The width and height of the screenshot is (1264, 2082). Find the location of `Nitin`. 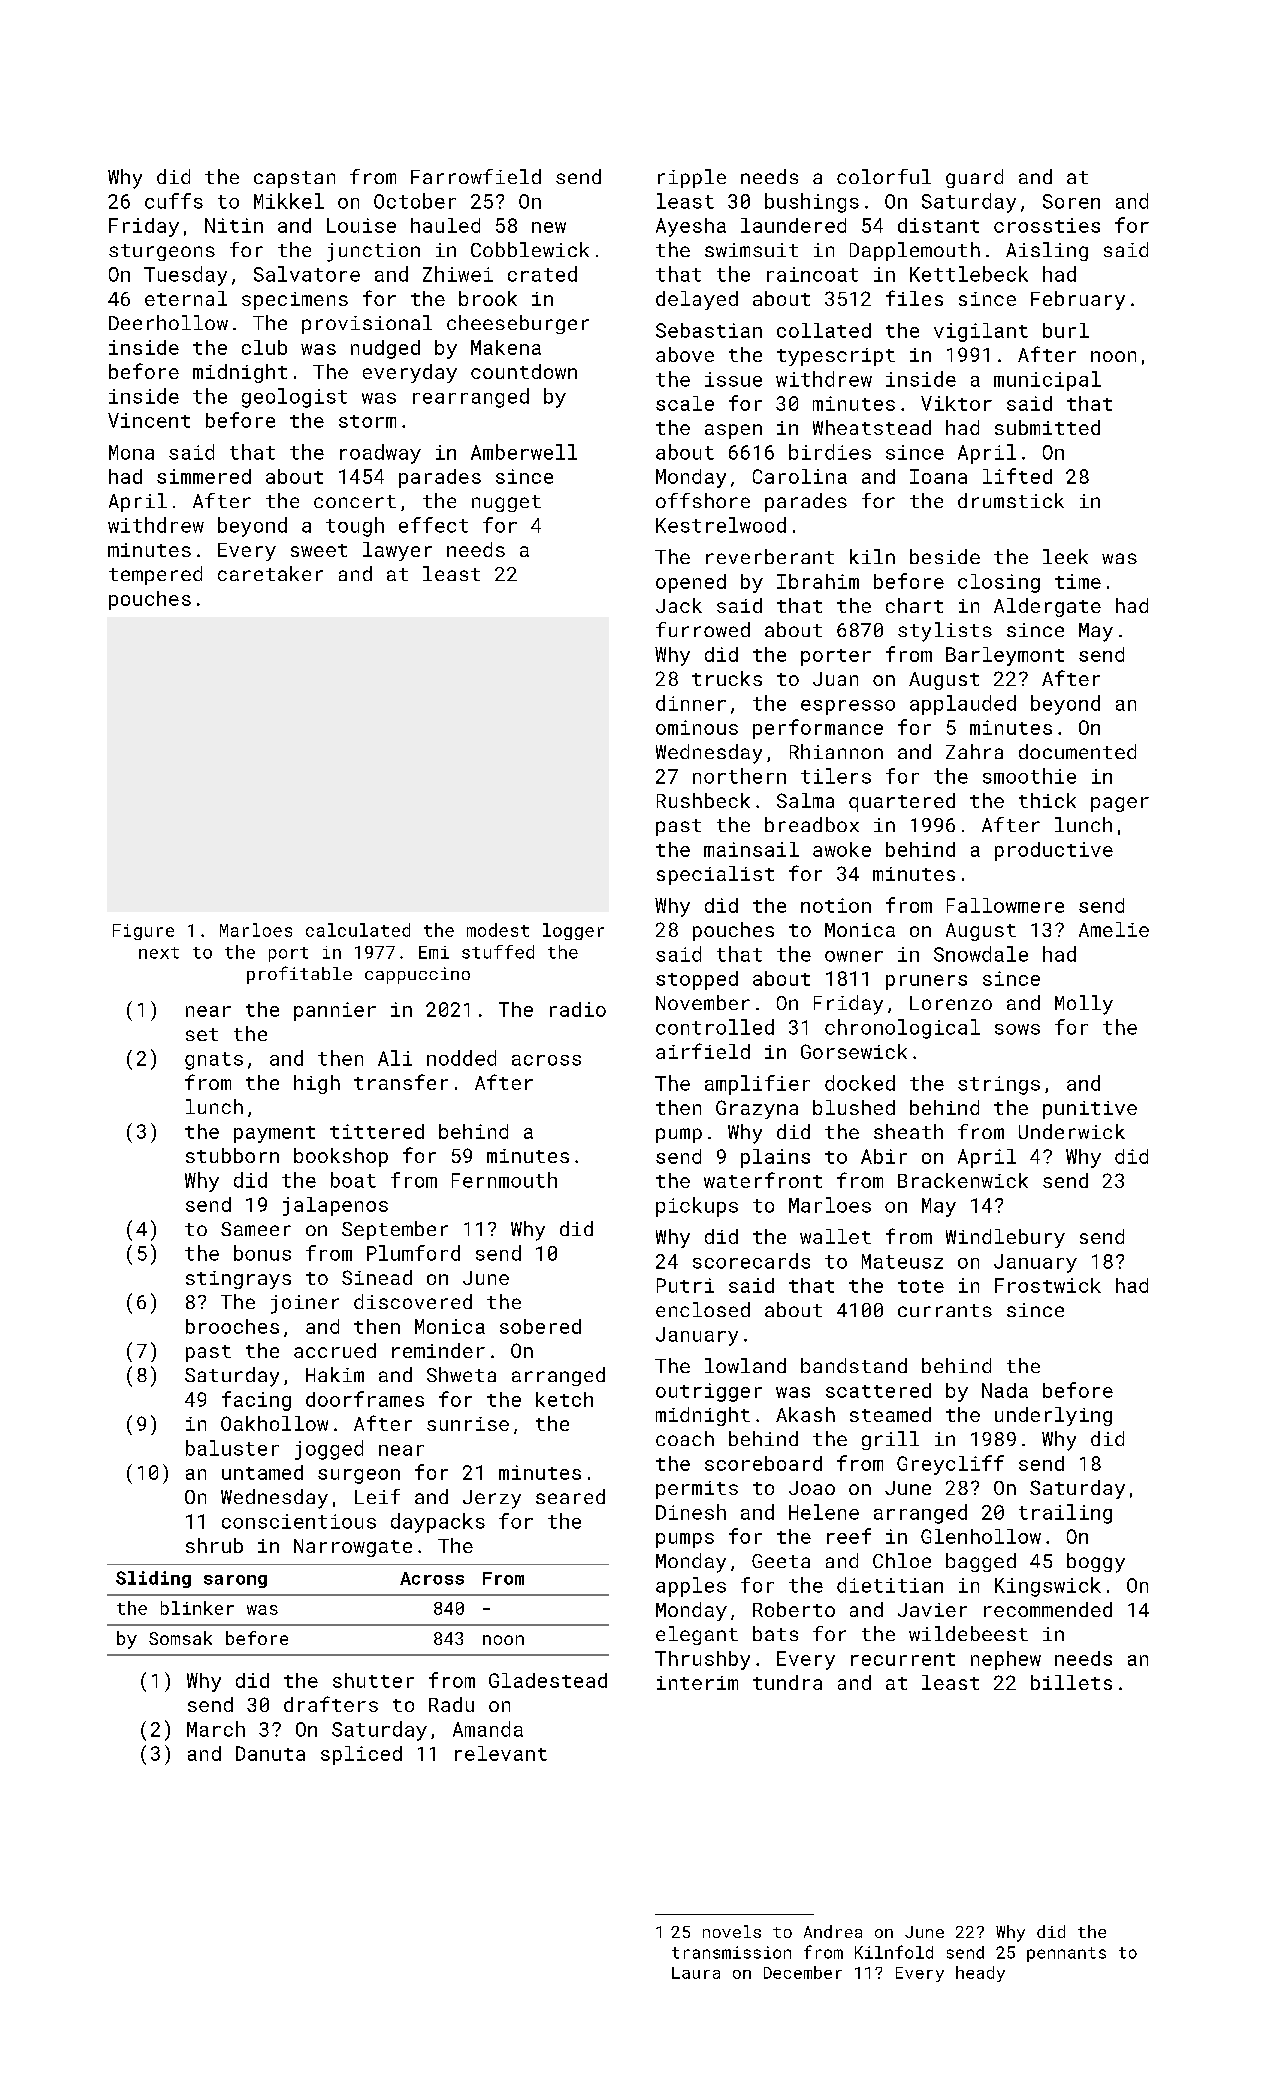

Nitin is located at coordinates (234, 225).
